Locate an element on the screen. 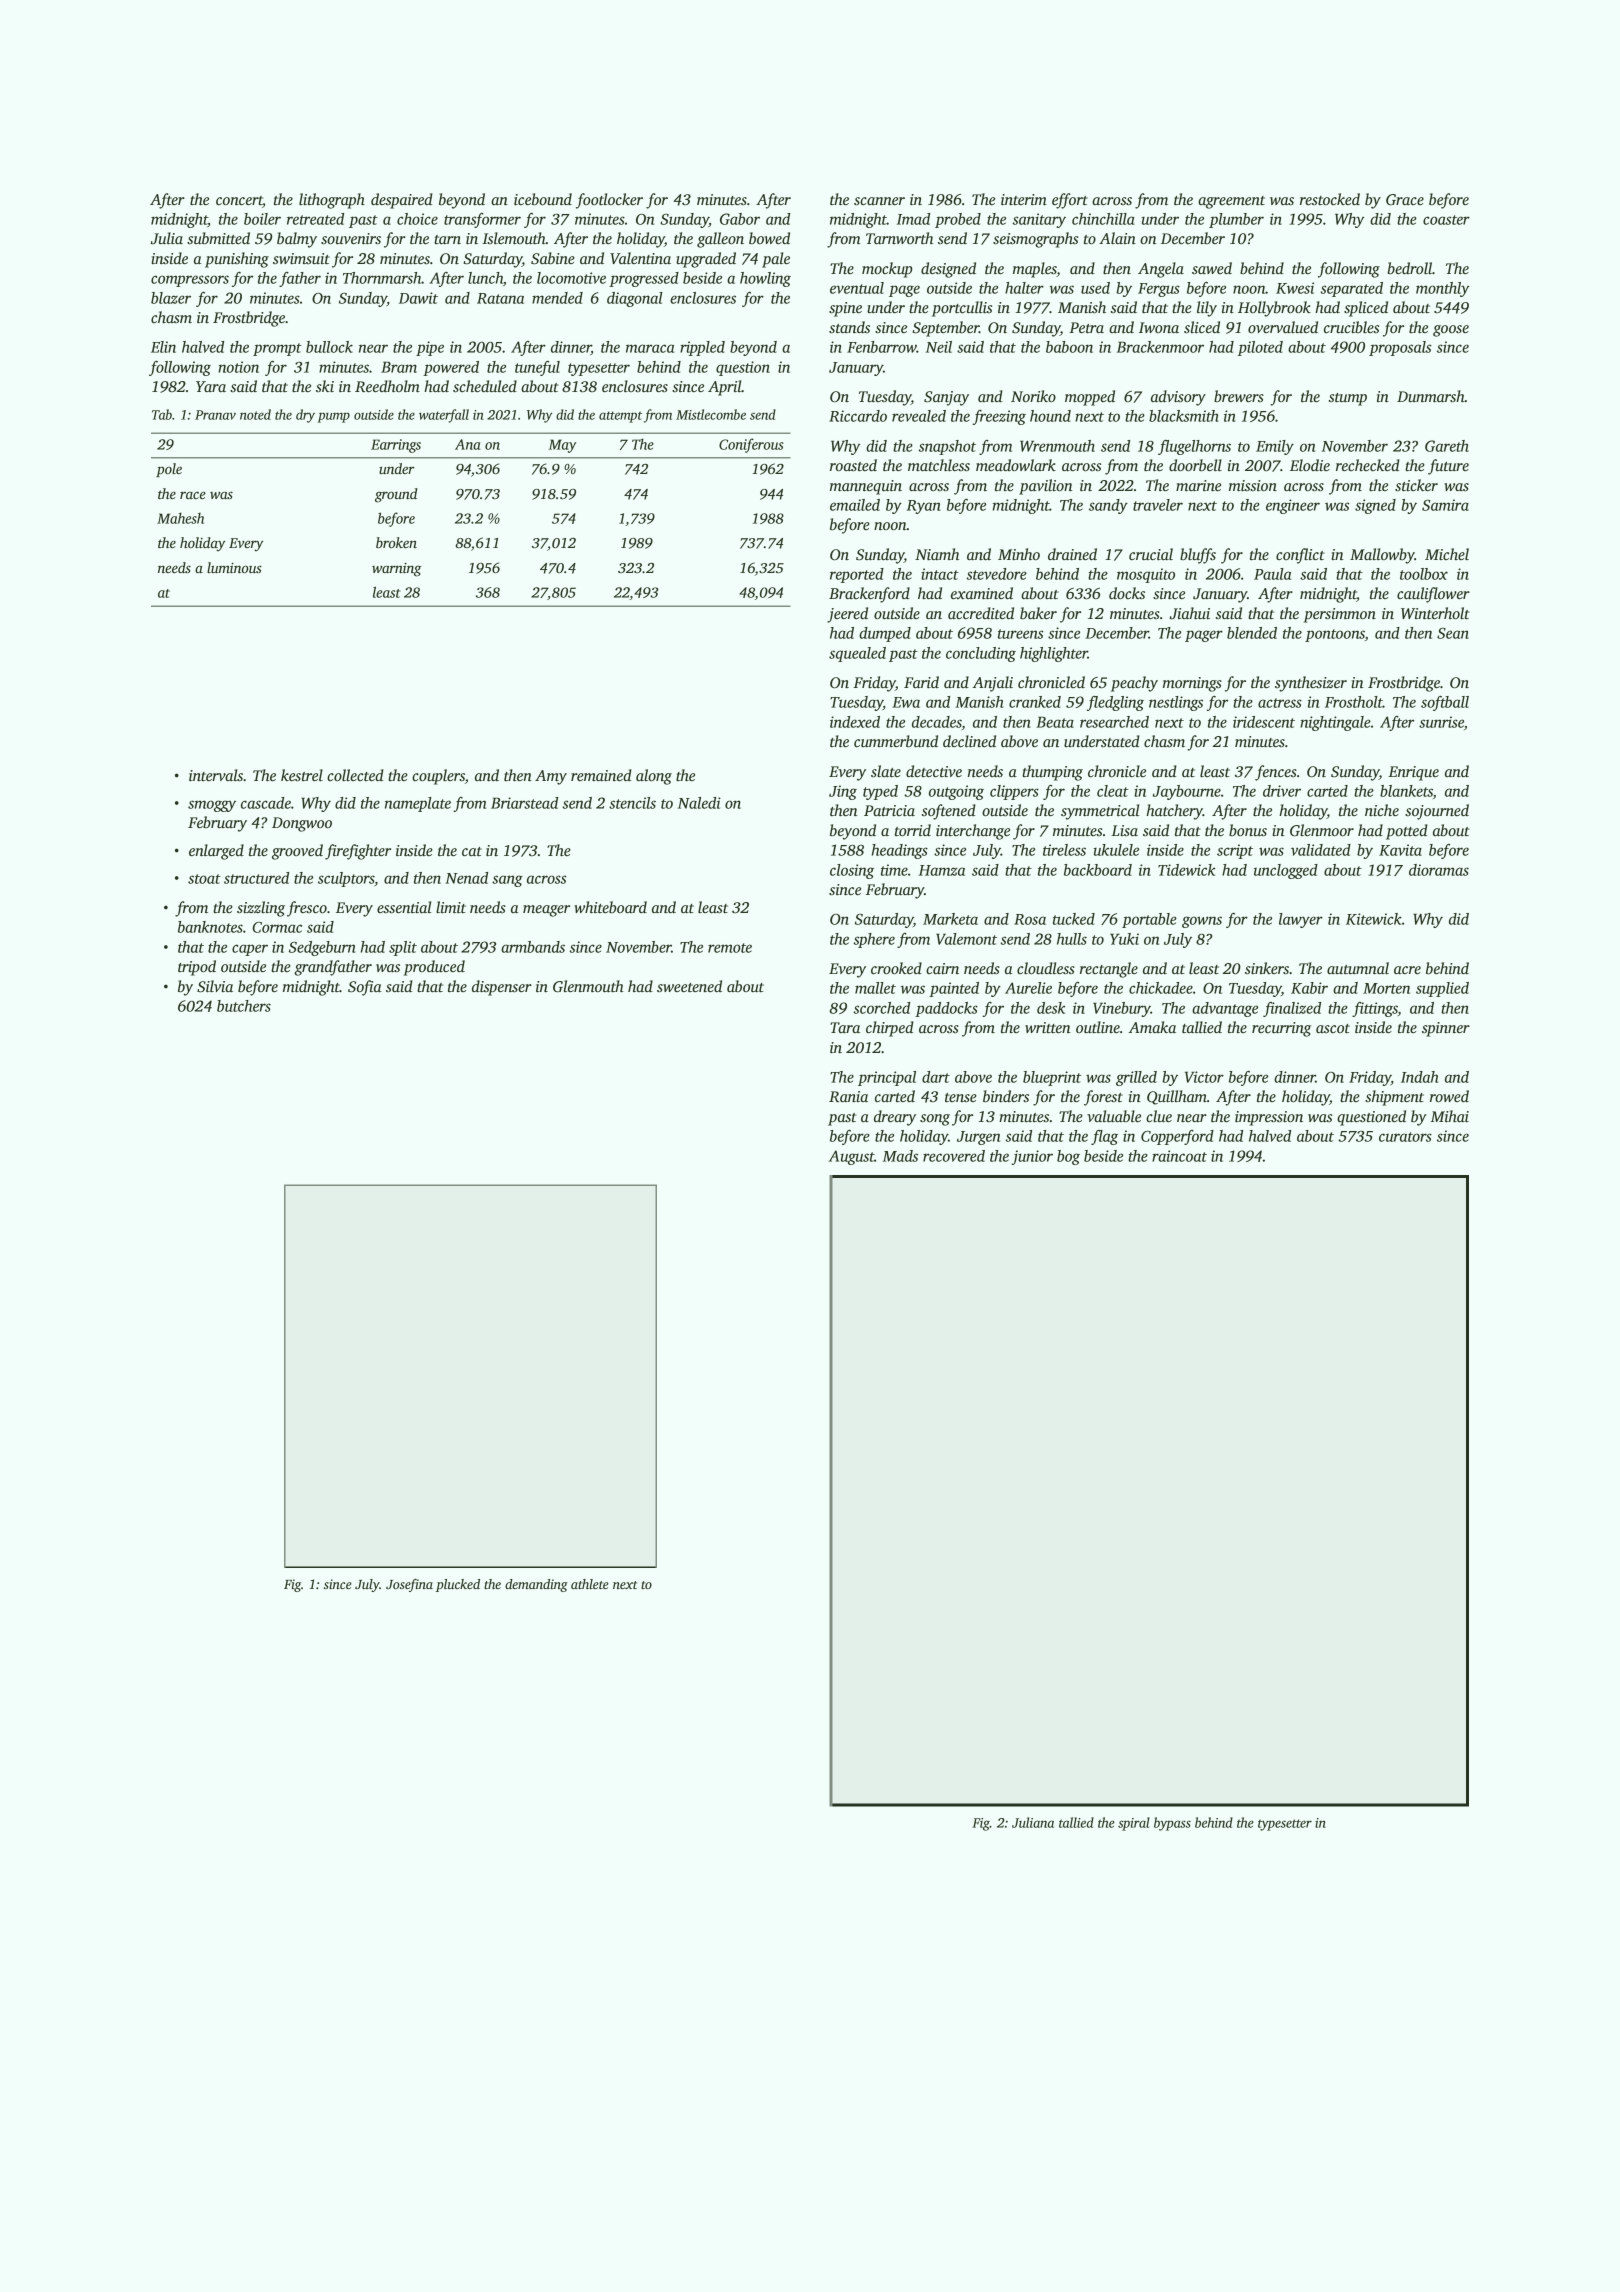 The width and height of the screenshot is (1620, 2292). chickadee is located at coordinates (1161, 988).
